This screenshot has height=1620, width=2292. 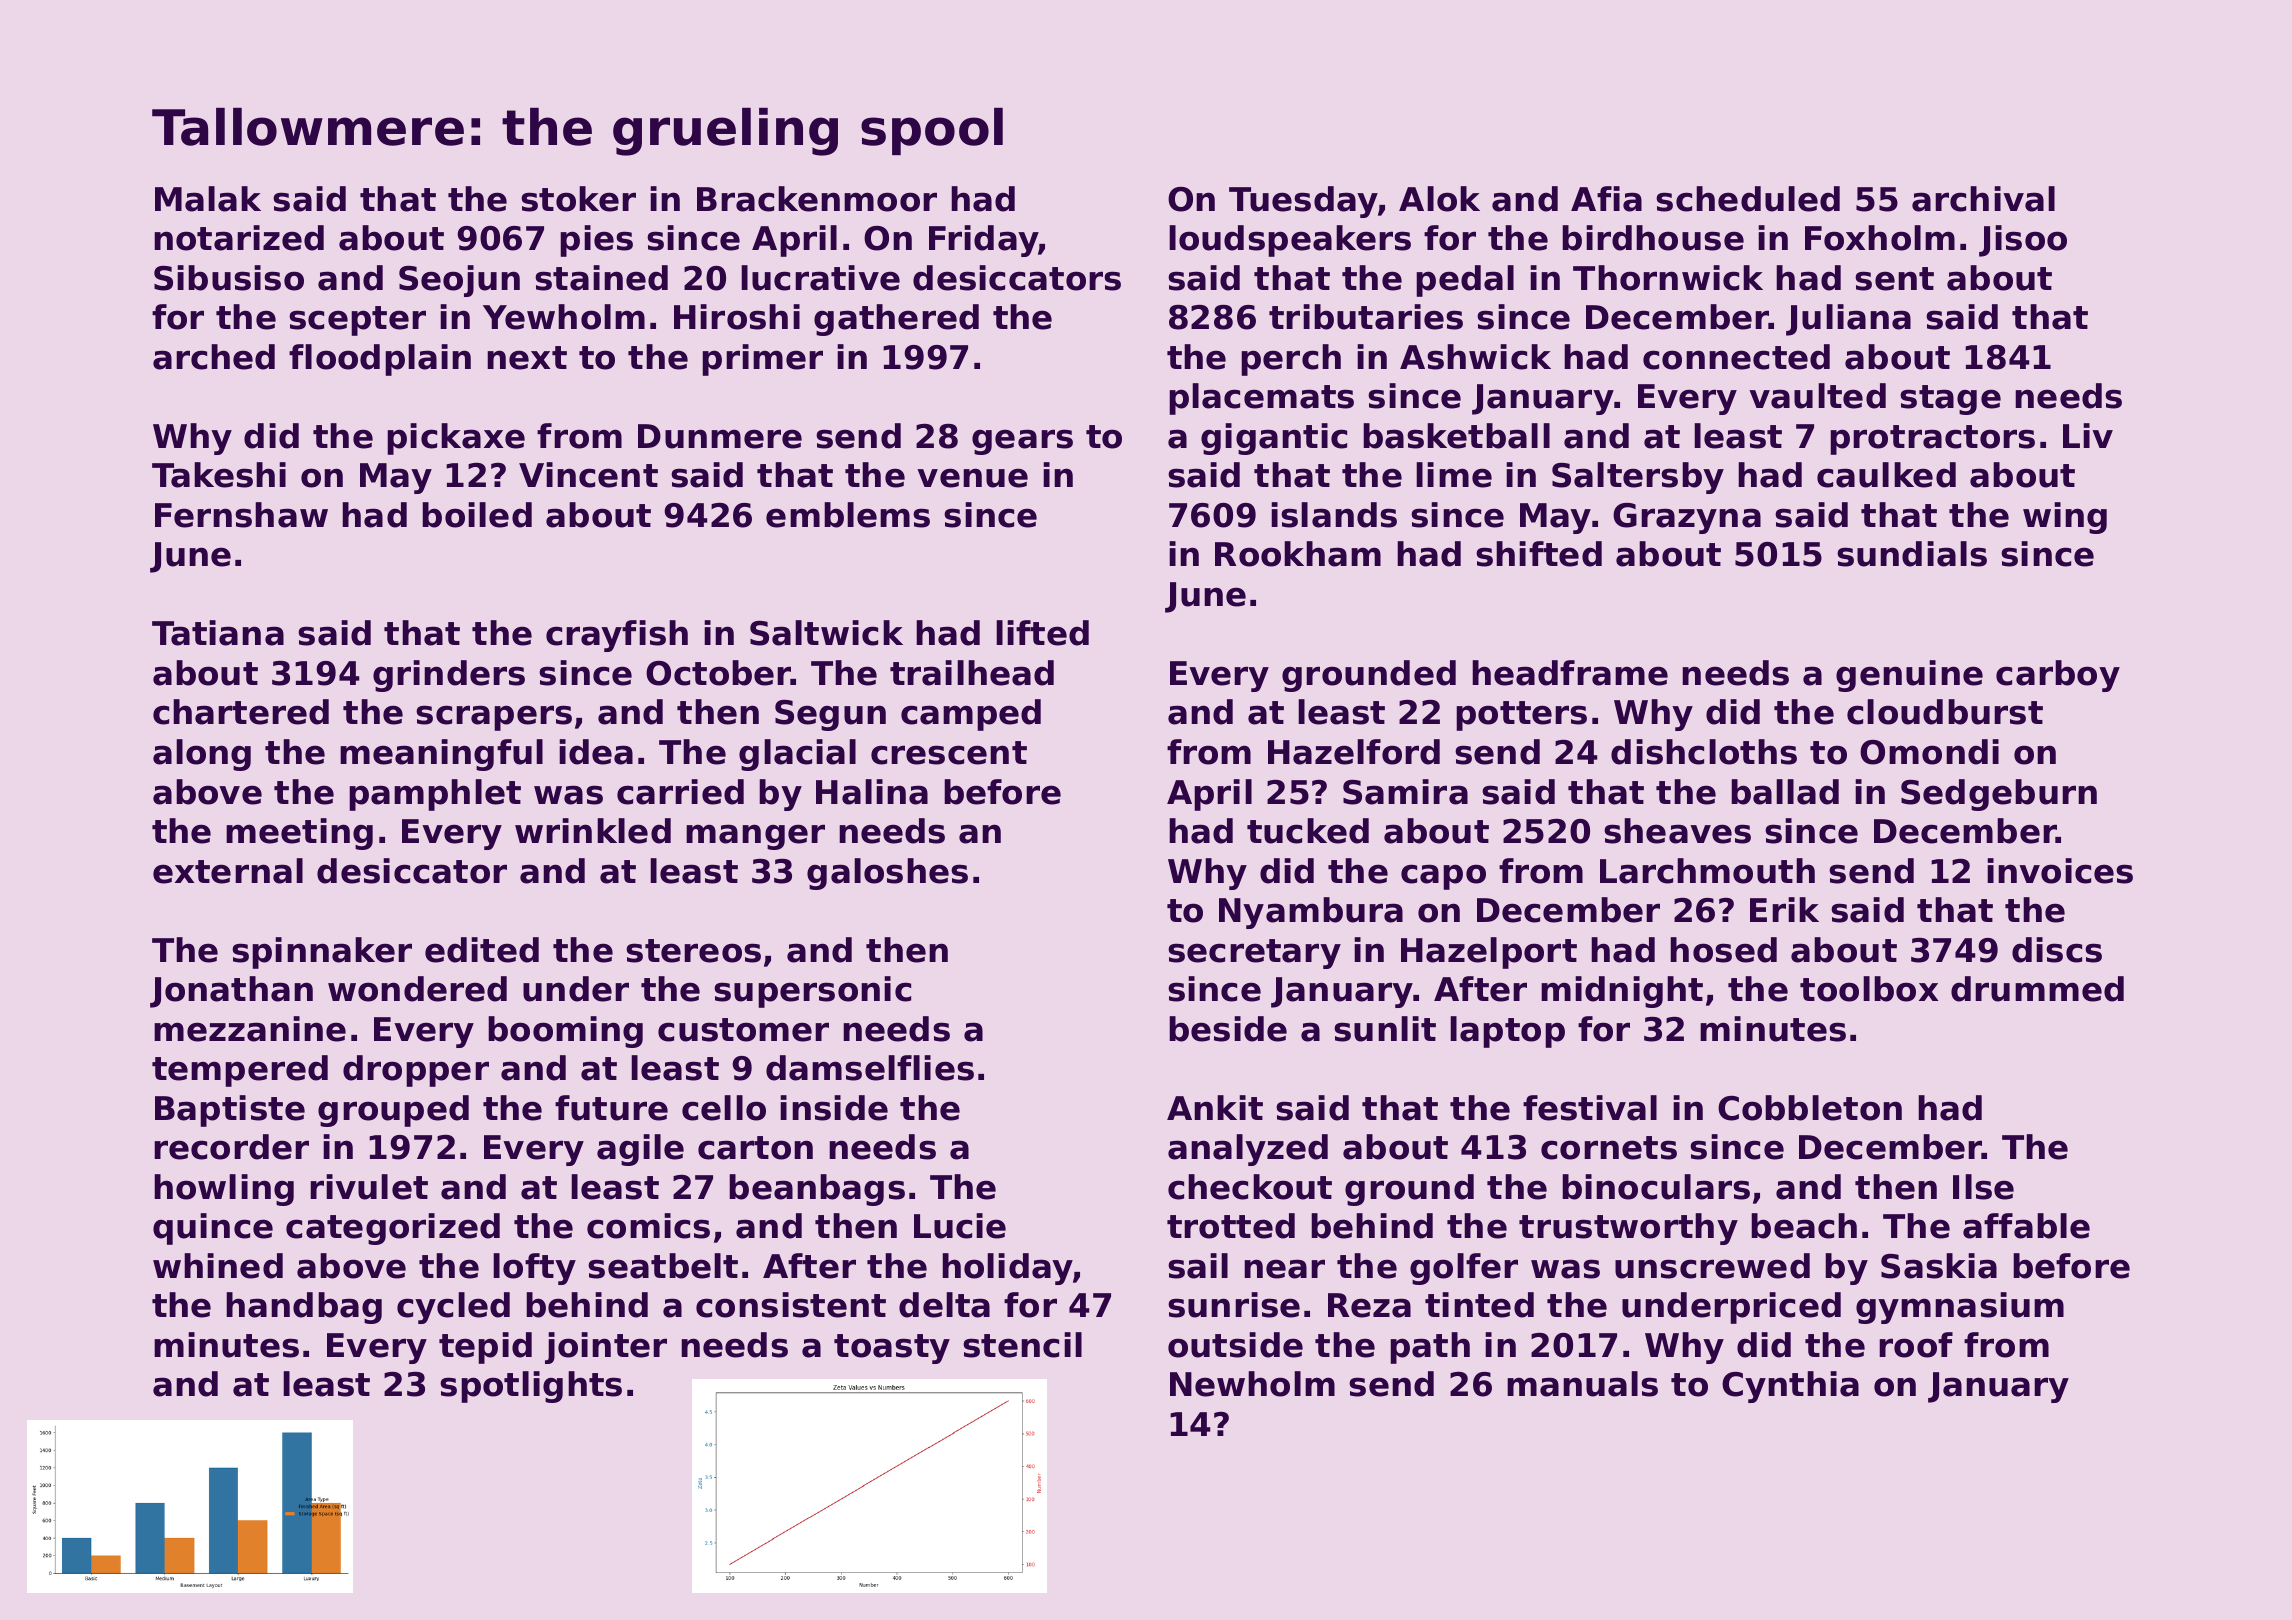 I want to click on boiled, so click(x=477, y=515).
